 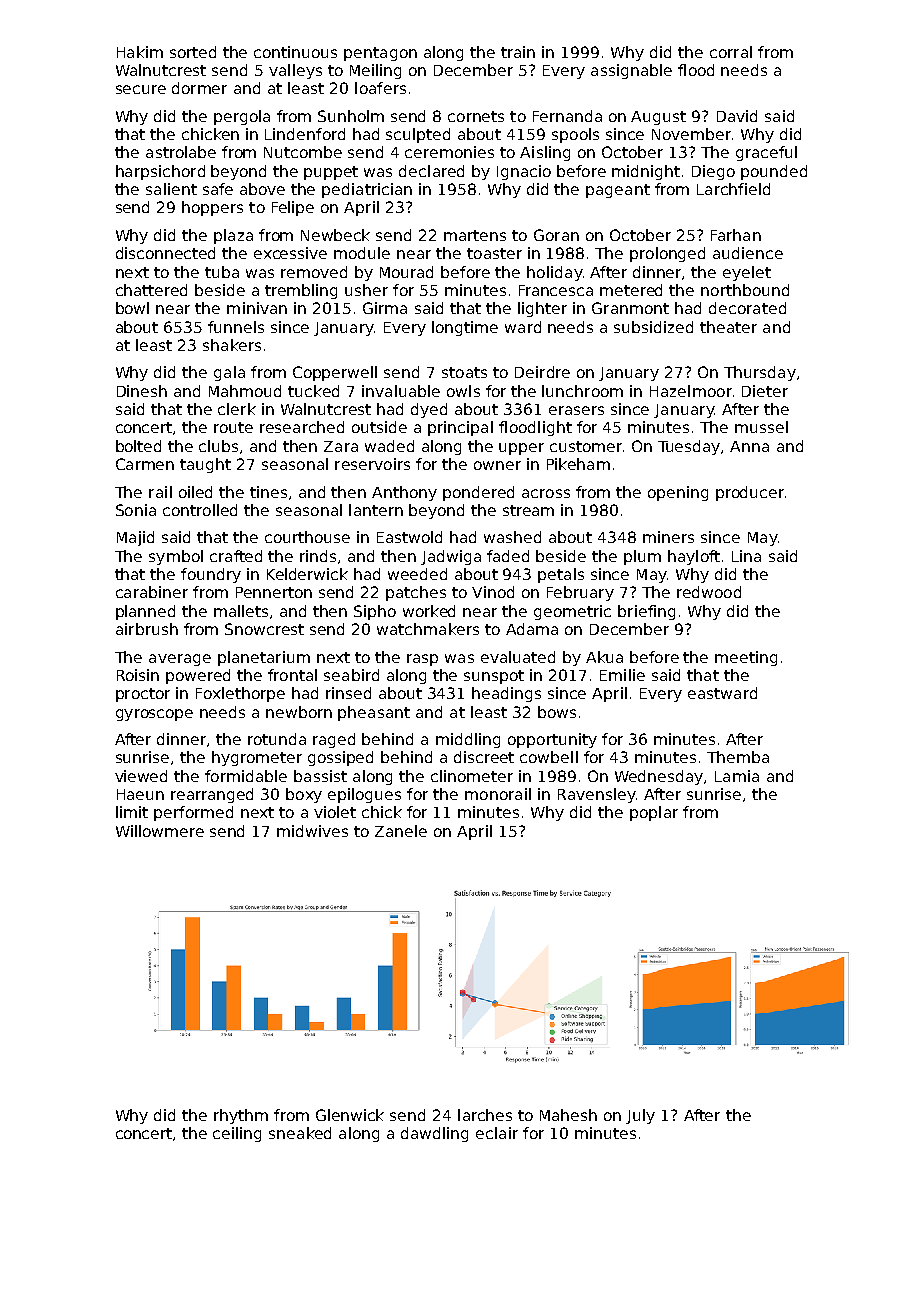 What do you see at coordinates (199, 88) in the screenshot?
I see `dormer` at bounding box center [199, 88].
